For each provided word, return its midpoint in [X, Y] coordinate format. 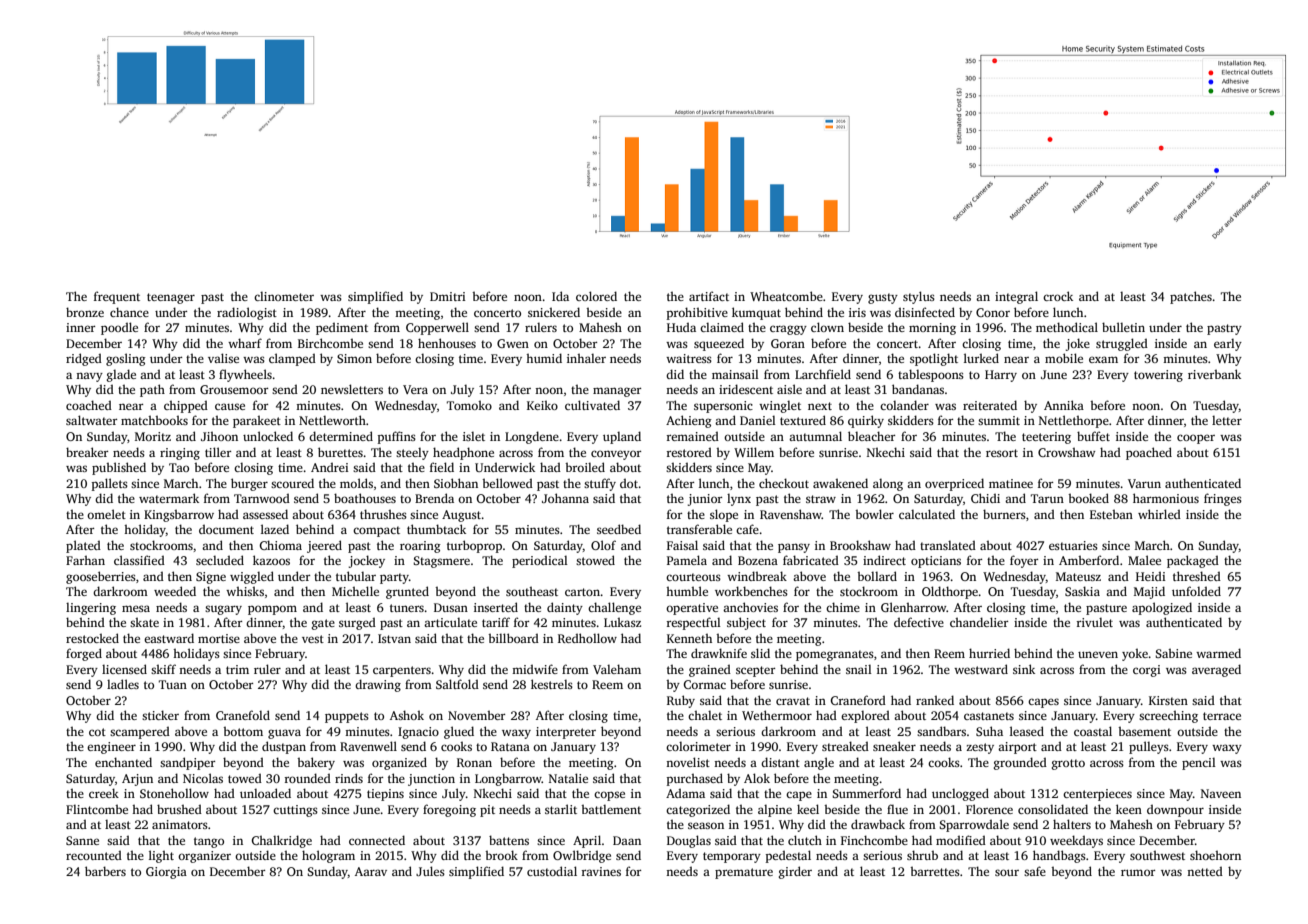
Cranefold [243, 715]
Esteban [1111, 514]
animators [180, 824]
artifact [709, 296]
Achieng [689, 421]
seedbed [619, 529]
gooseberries [101, 577]
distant [780, 762]
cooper [1196, 439]
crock [1058, 296]
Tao [179, 467]
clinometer [284, 296]
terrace [1222, 716]
